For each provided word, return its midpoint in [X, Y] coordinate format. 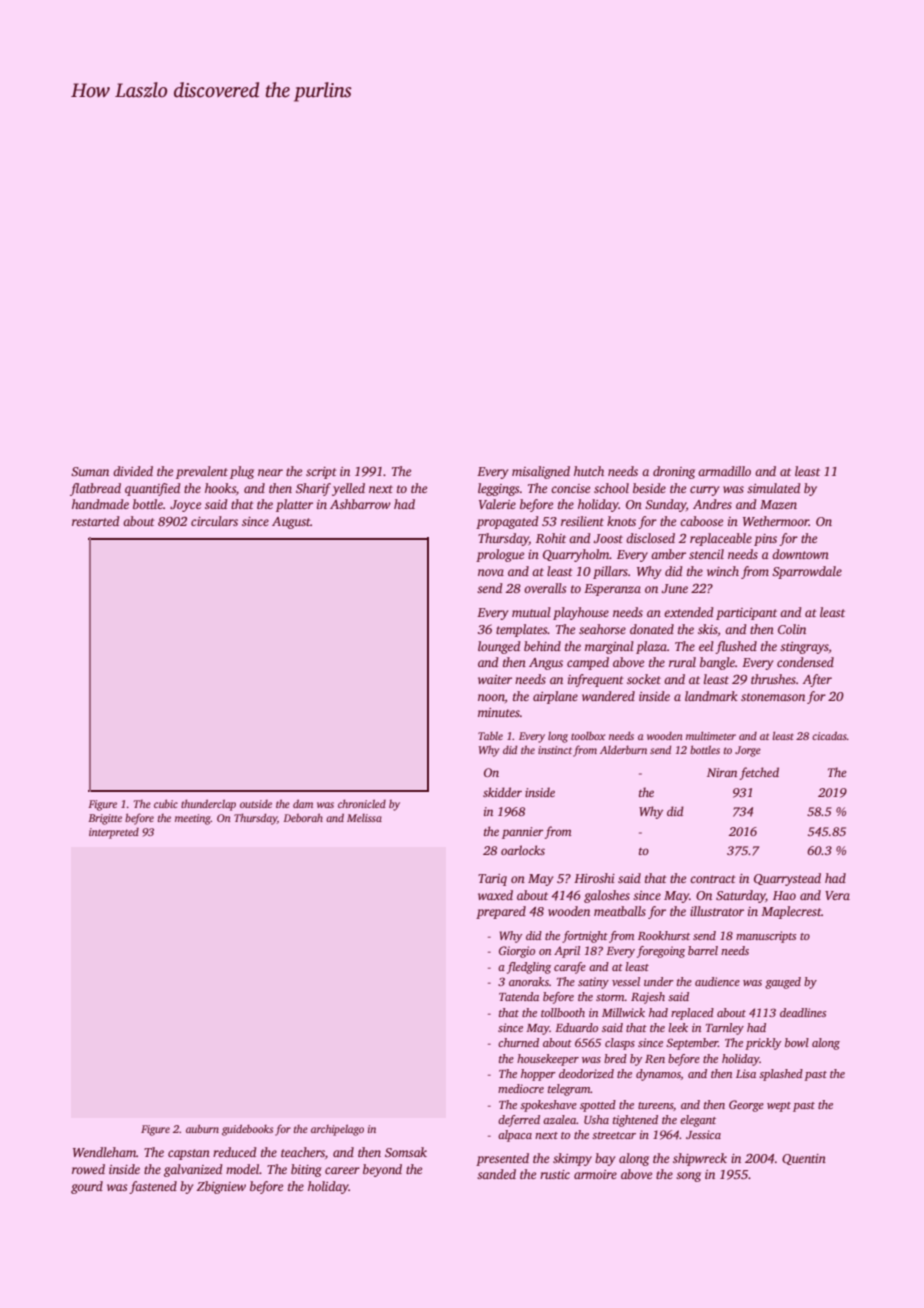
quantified [153, 489]
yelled [348, 489]
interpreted [114, 833]
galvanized [193, 1170]
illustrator [717, 911]
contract [713, 879]
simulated [774, 488]
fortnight [585, 937]
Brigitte [105, 819]
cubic [166, 803]
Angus [546, 664]
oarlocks [523, 850]
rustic [555, 1174]
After [817, 680]
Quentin [804, 1159]
